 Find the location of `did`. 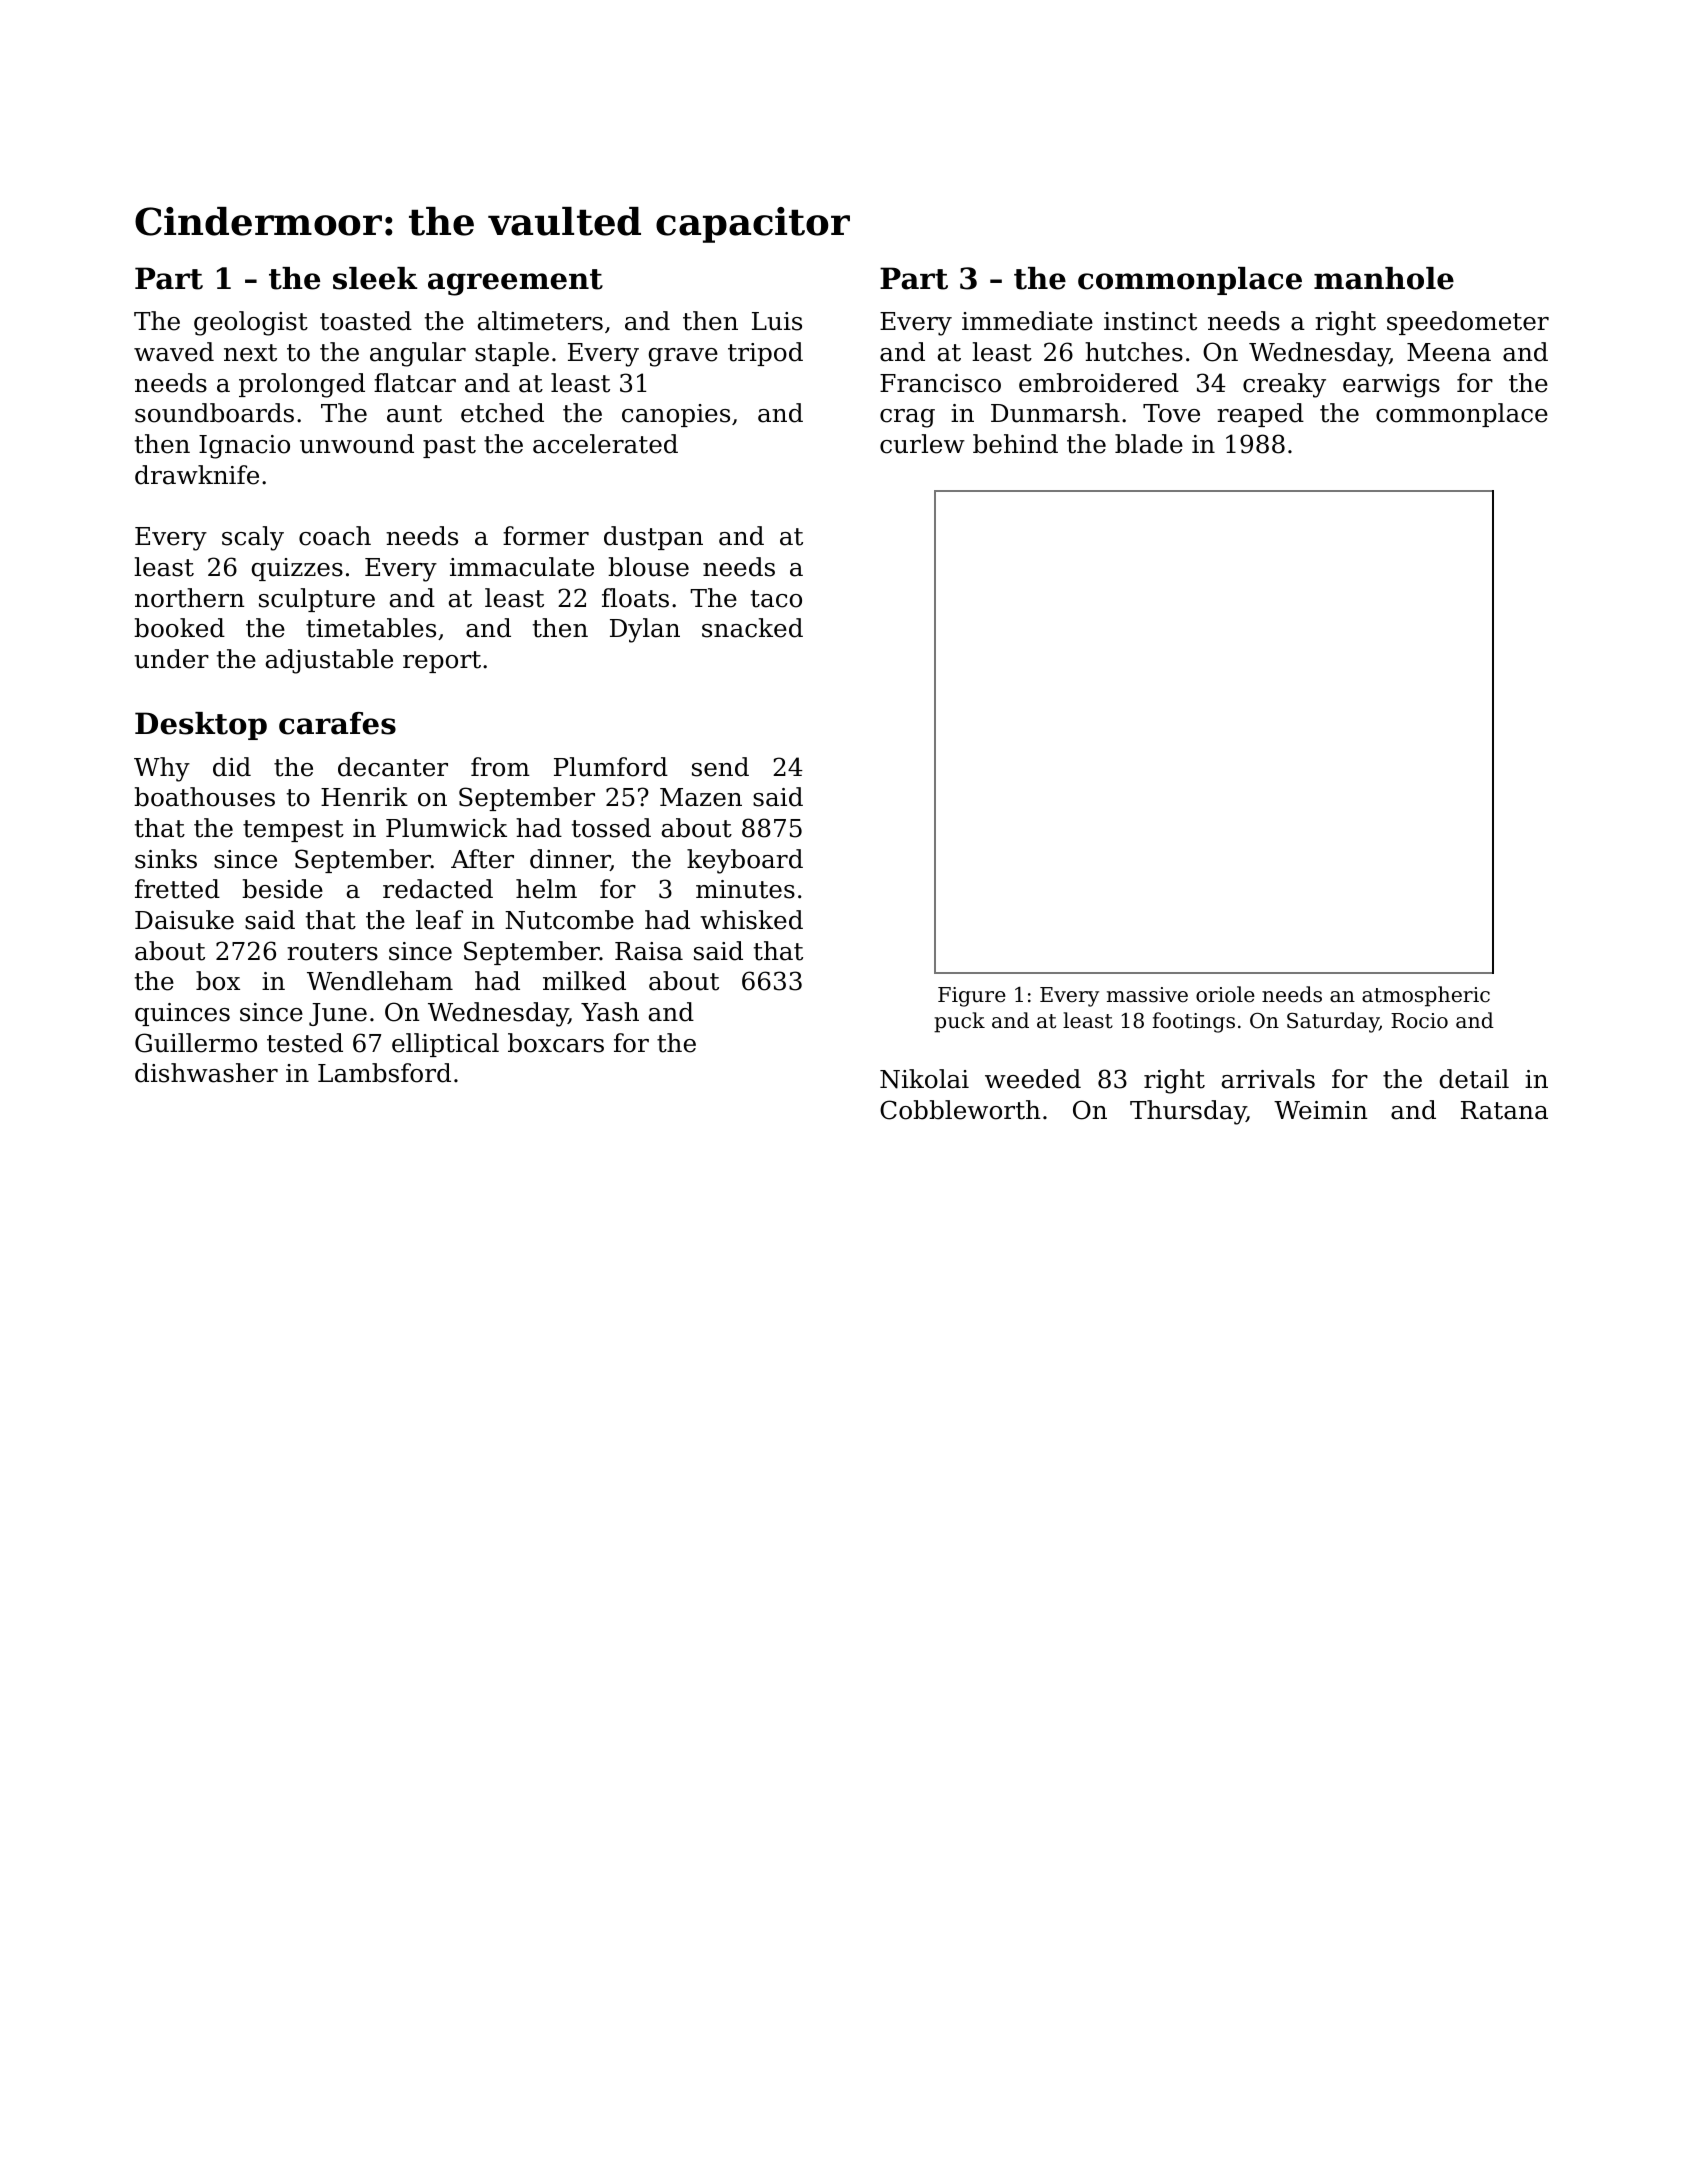

did is located at coordinates (232, 767).
